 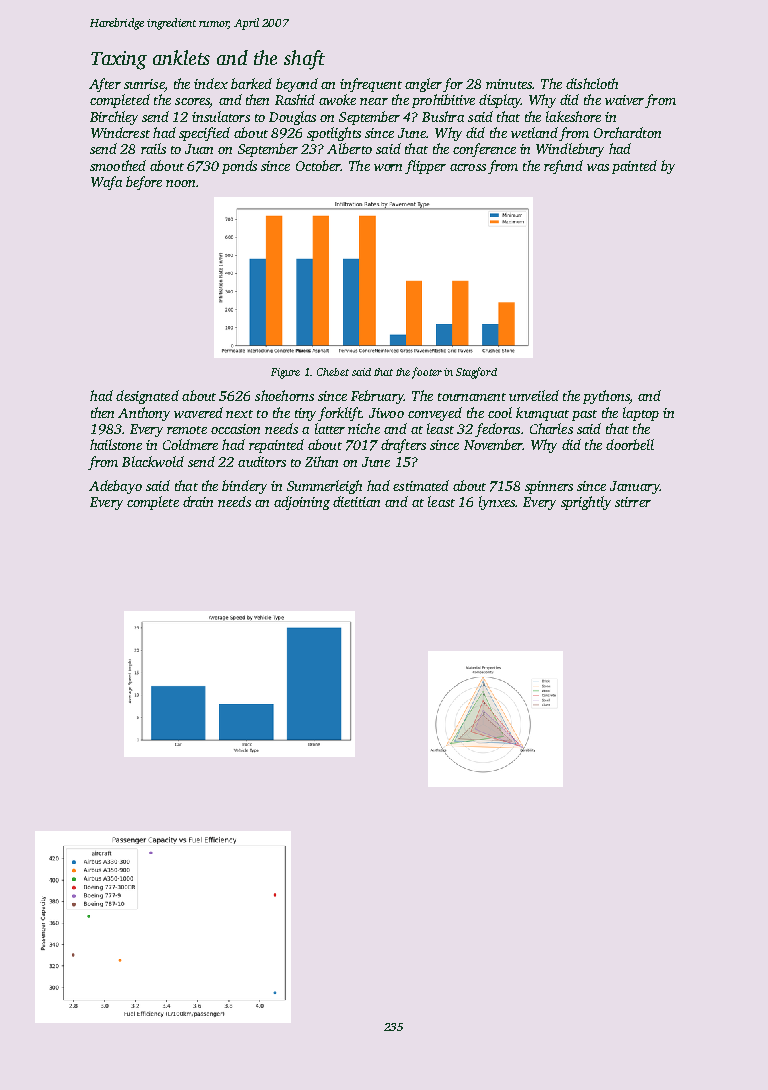 What do you see at coordinates (435, 414) in the screenshot?
I see `conveyed` at bounding box center [435, 414].
